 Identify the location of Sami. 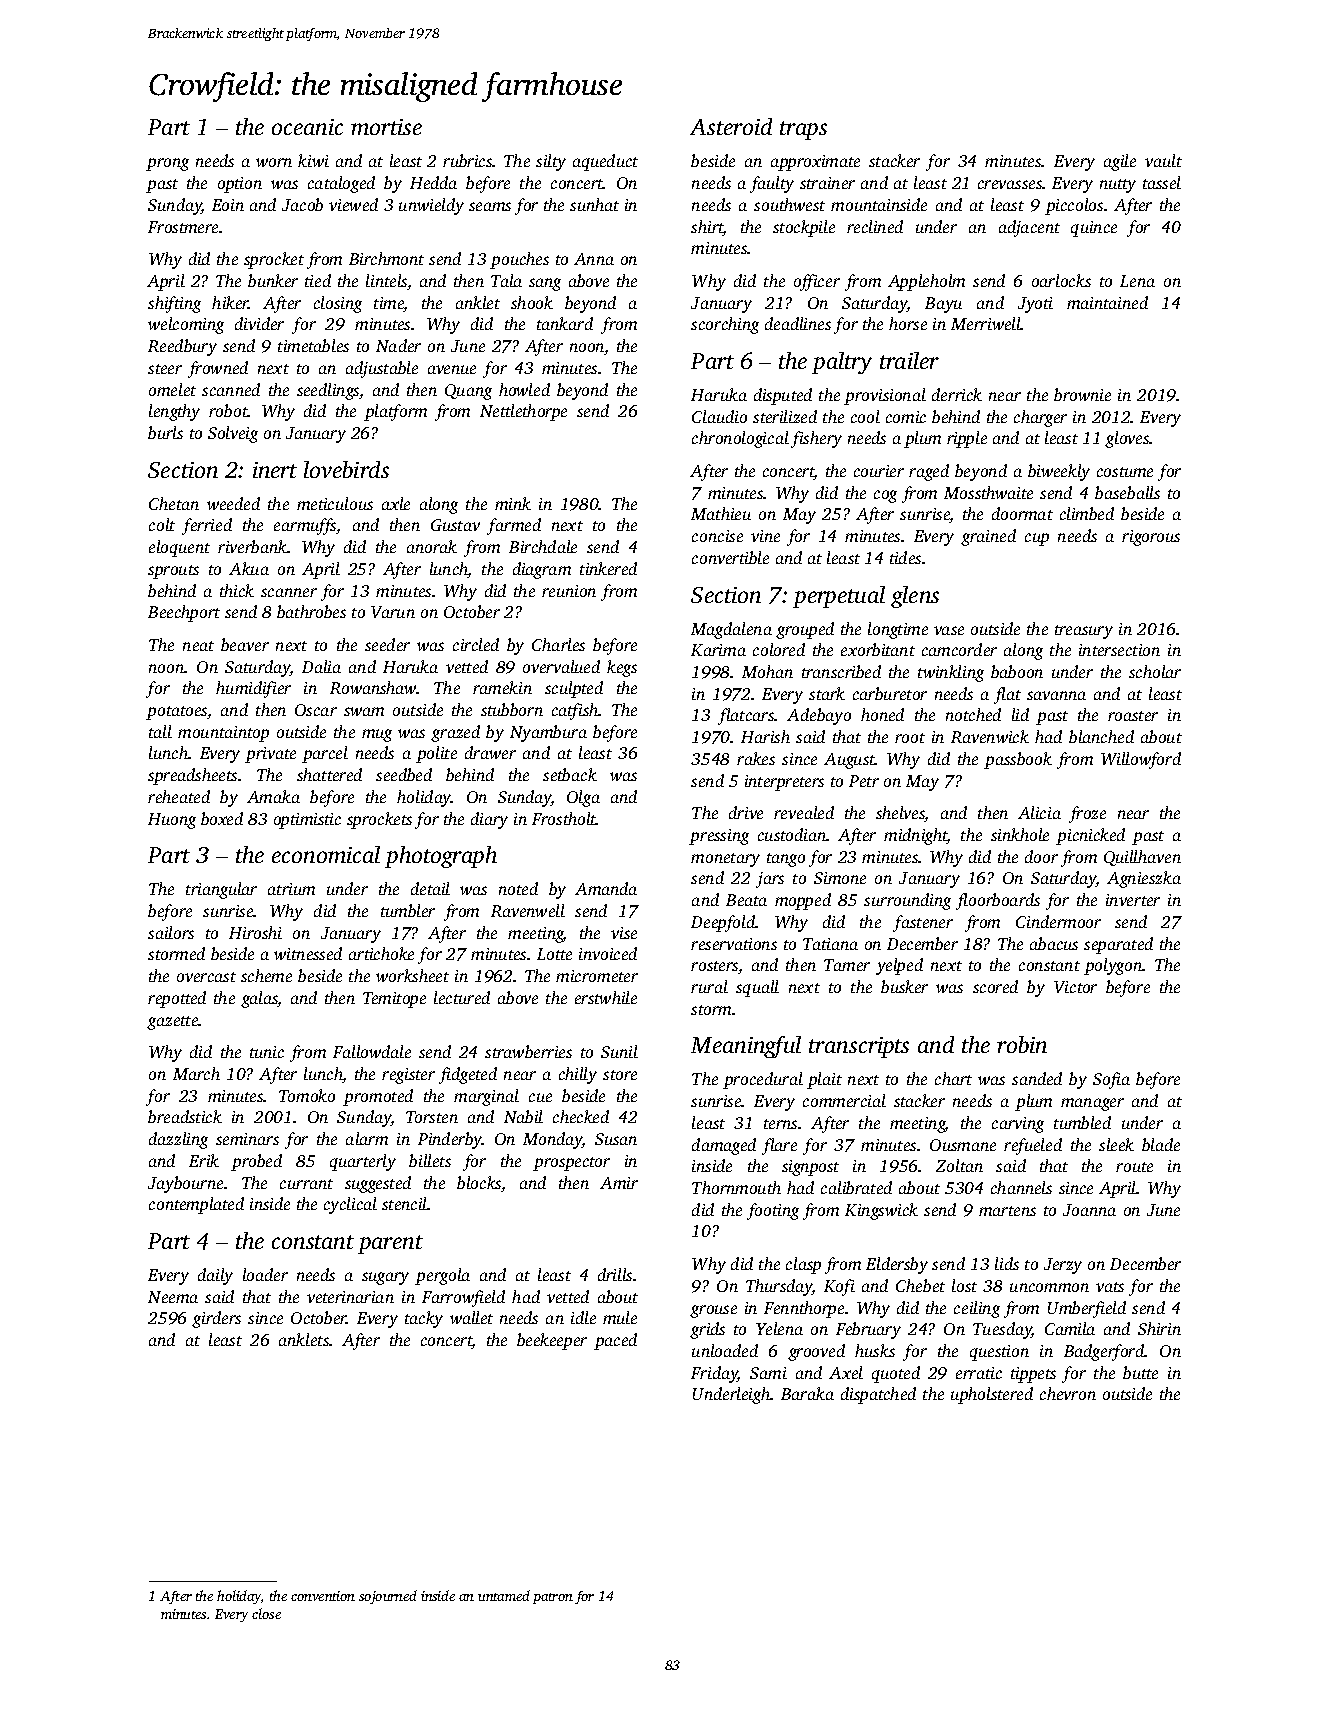
(768, 1373).
